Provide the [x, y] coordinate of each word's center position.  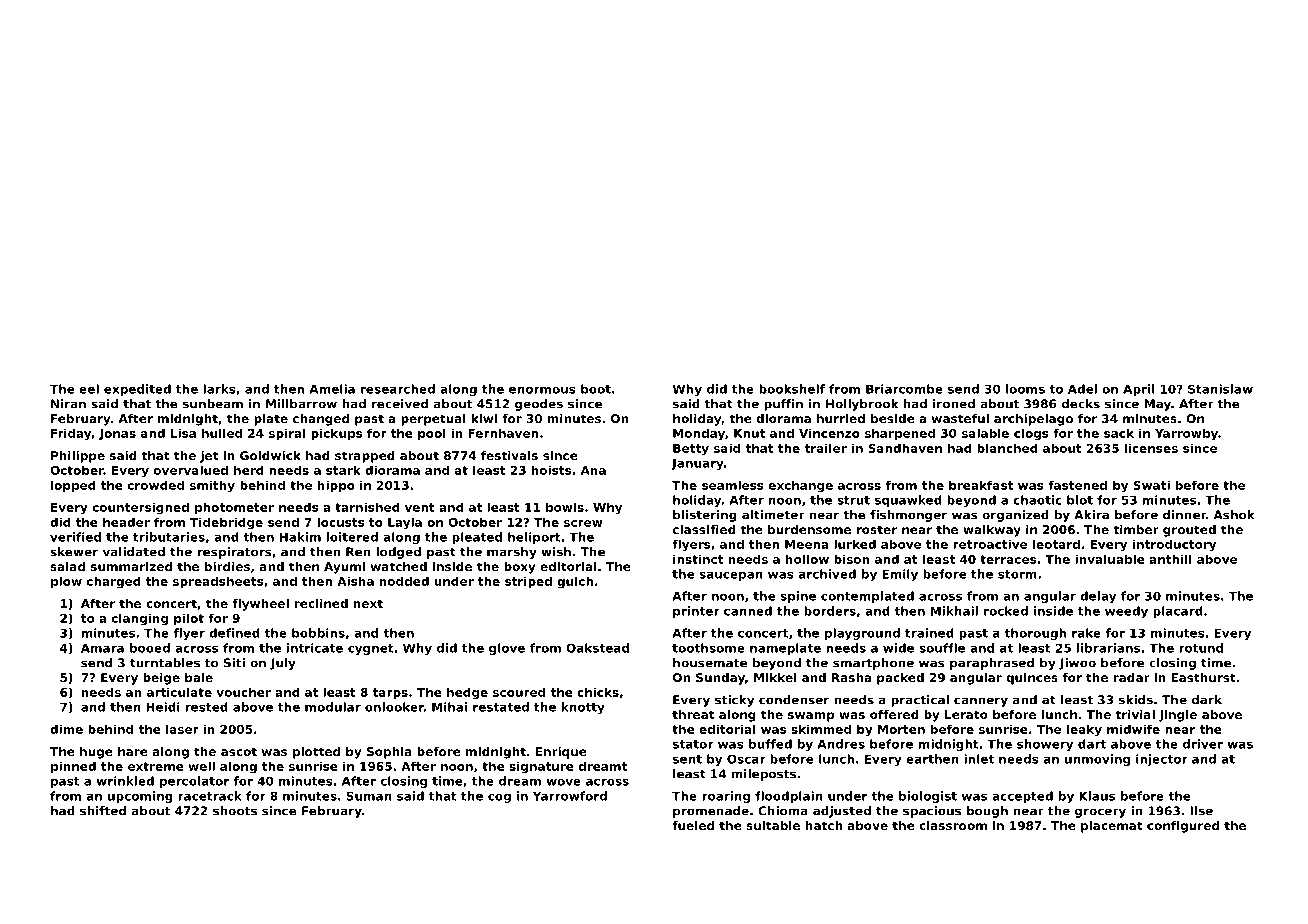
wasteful [960, 418]
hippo [336, 486]
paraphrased [992, 664]
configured [1183, 827]
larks [219, 389]
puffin [783, 405]
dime [66, 729]
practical [920, 701]
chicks [598, 692]
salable [985, 433]
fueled [693, 825]
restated [501, 707]
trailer [825, 448]
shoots [235, 811]
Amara [102, 648]
